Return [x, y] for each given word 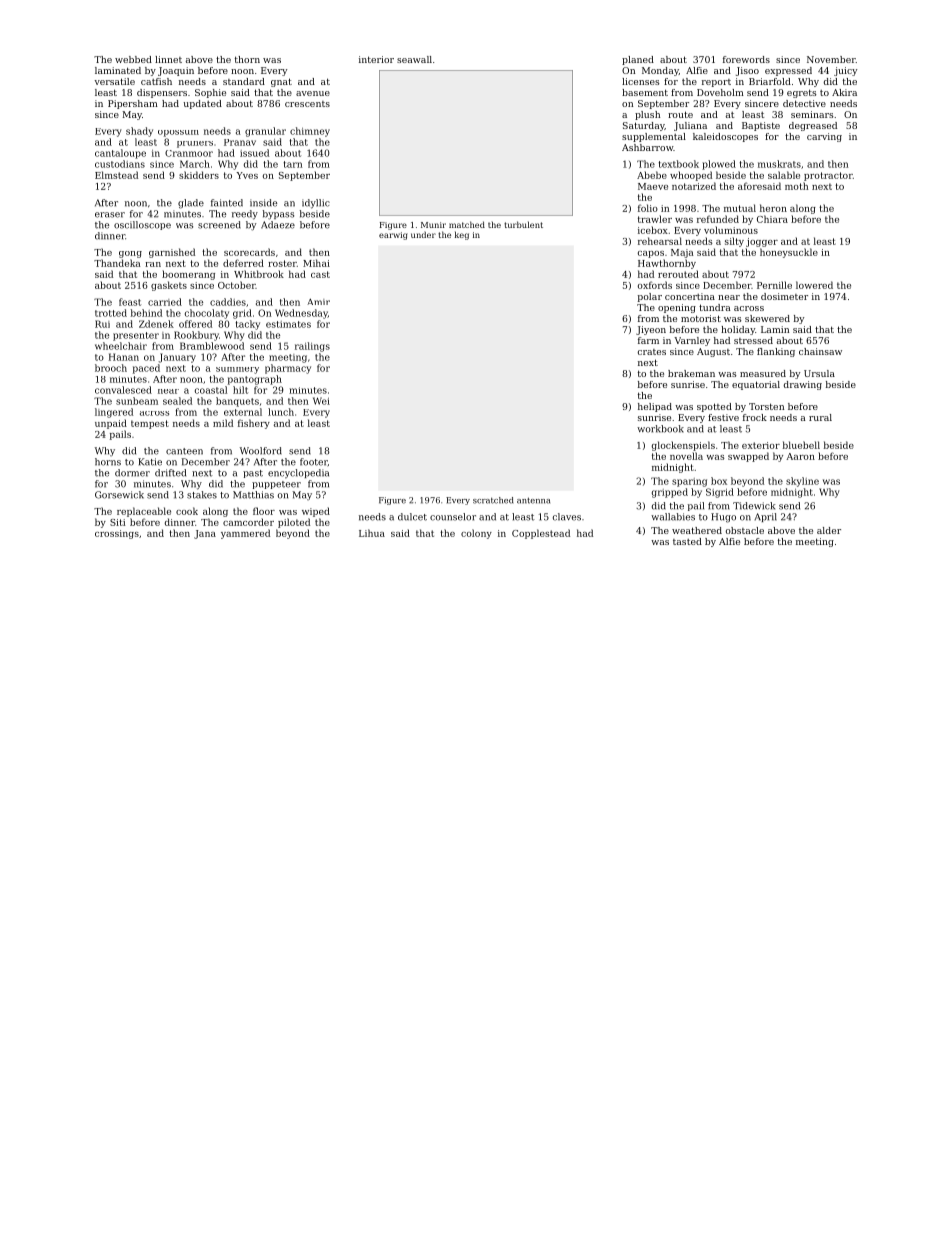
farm [648, 340]
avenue [313, 93]
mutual [740, 208]
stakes [202, 495]
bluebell [801, 445]
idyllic [316, 204]
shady [139, 132]
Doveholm [720, 92]
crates [652, 352]
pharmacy [288, 369]
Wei [321, 401]
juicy [845, 71]
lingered [114, 413]
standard [244, 81]
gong [130, 254]
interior [376, 59]
